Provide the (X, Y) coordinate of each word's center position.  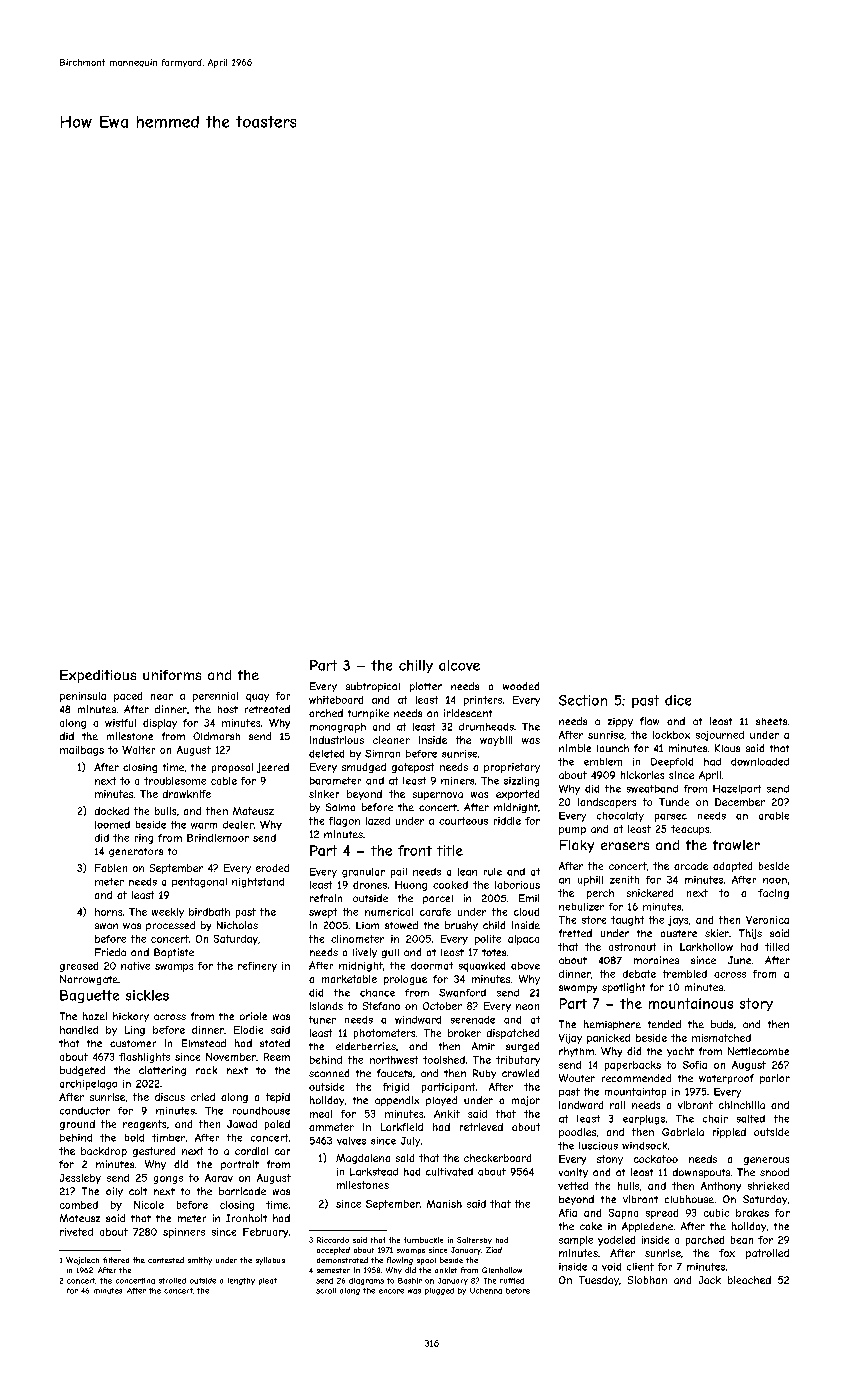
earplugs (644, 1120)
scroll (326, 1291)
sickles (147, 995)
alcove (459, 665)
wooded (521, 686)
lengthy (241, 1281)
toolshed (444, 1060)
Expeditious (98, 676)
